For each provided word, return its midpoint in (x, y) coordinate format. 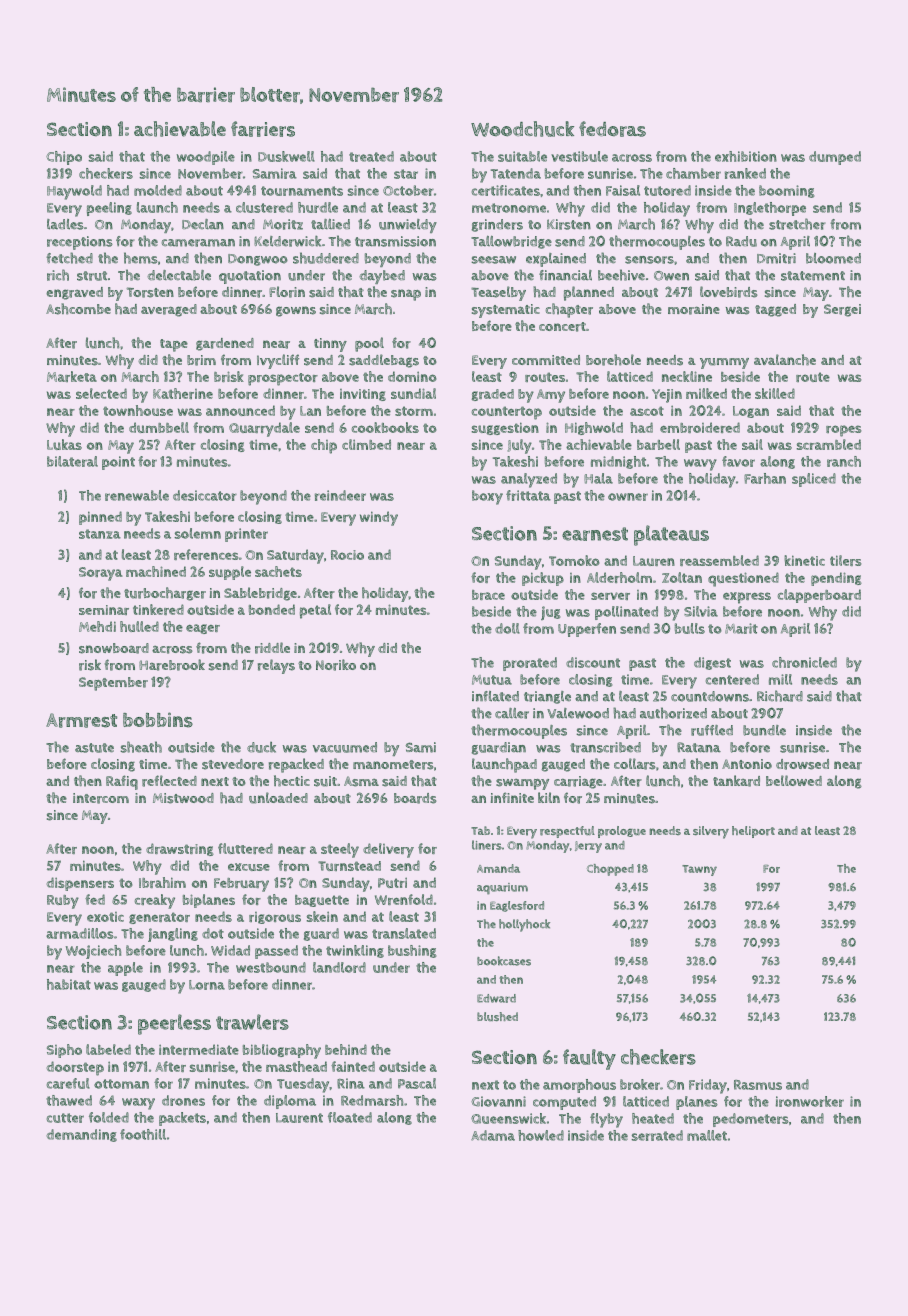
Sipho (64, 1051)
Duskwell (286, 156)
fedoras (612, 129)
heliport (753, 832)
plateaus (671, 535)
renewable (137, 495)
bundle (764, 730)
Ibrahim (162, 882)
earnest (595, 534)
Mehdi (97, 626)
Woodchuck (522, 129)
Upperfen (587, 630)
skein (322, 916)
